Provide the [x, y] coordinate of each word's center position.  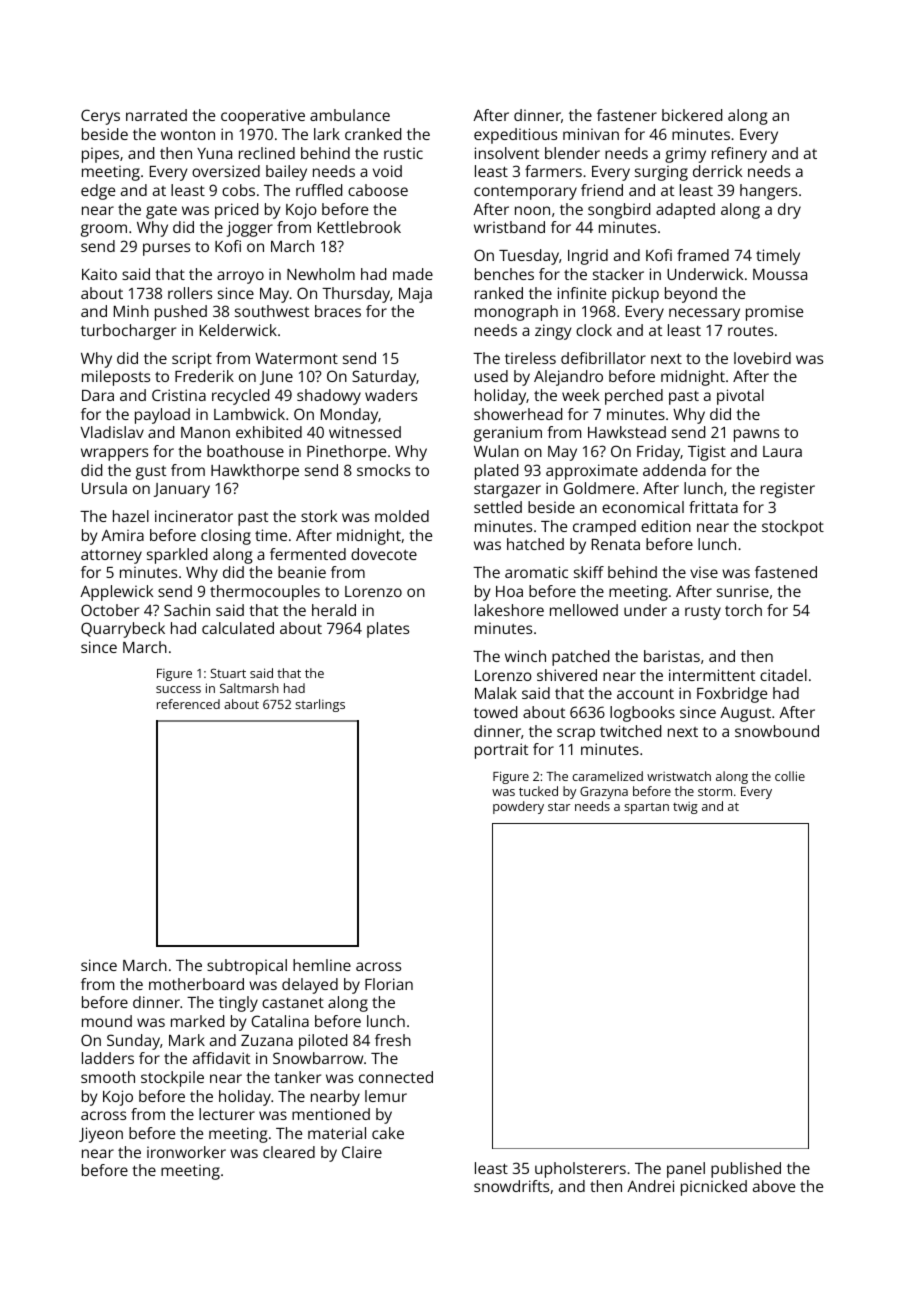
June [276, 378]
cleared [289, 1152]
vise [704, 572]
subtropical [247, 967]
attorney [111, 557]
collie [790, 776]
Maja [415, 295]
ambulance [350, 115]
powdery [518, 807]
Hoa [509, 591]
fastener [627, 115]
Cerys [100, 117]
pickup [635, 295]
